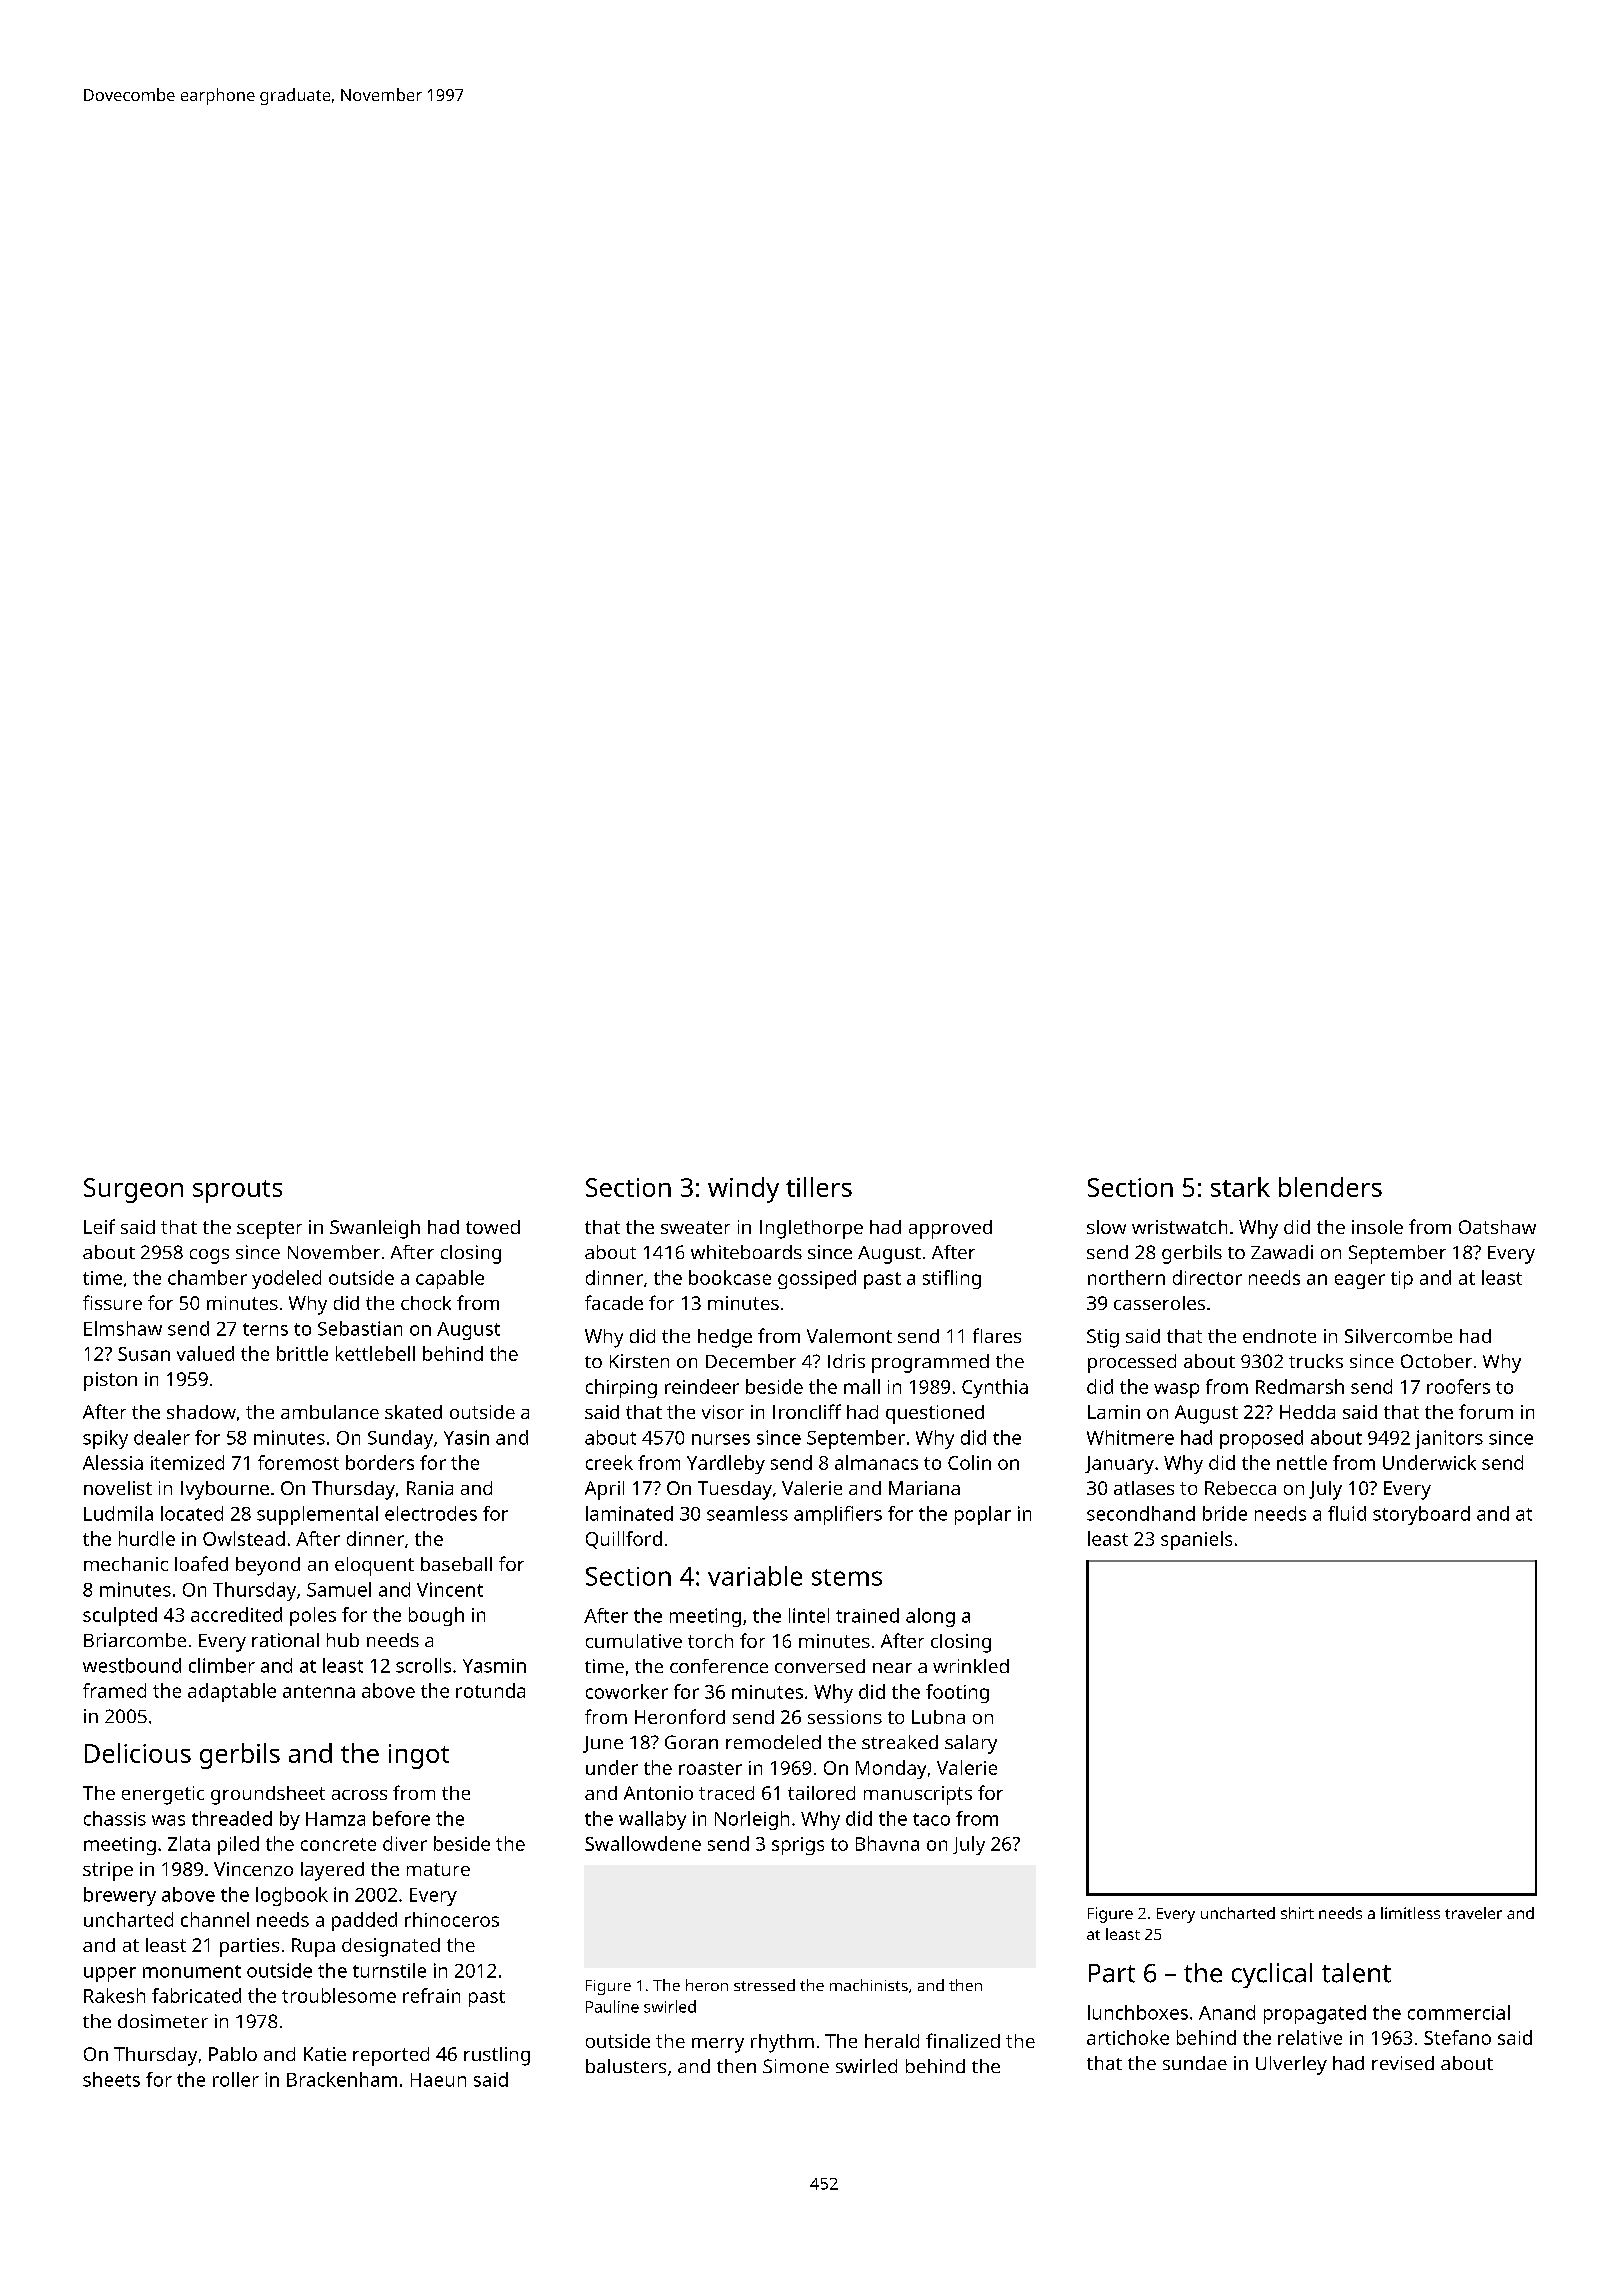 This screenshot has width=1620, height=2292. What do you see at coordinates (237, 1191) in the screenshot?
I see `sprouts` at bounding box center [237, 1191].
